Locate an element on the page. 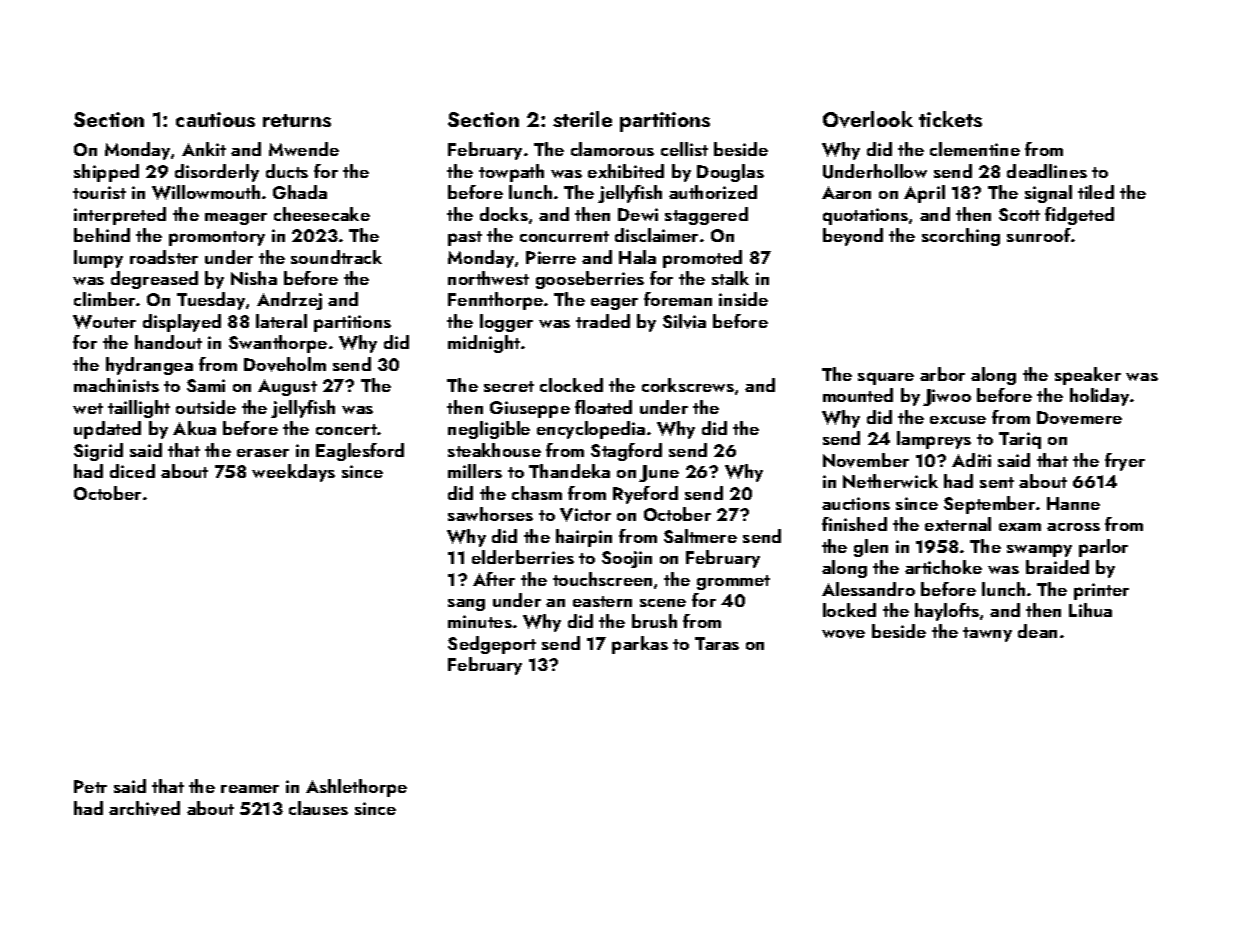 The height and width of the page is (952, 1233). deadlines is located at coordinates (1047, 171).
